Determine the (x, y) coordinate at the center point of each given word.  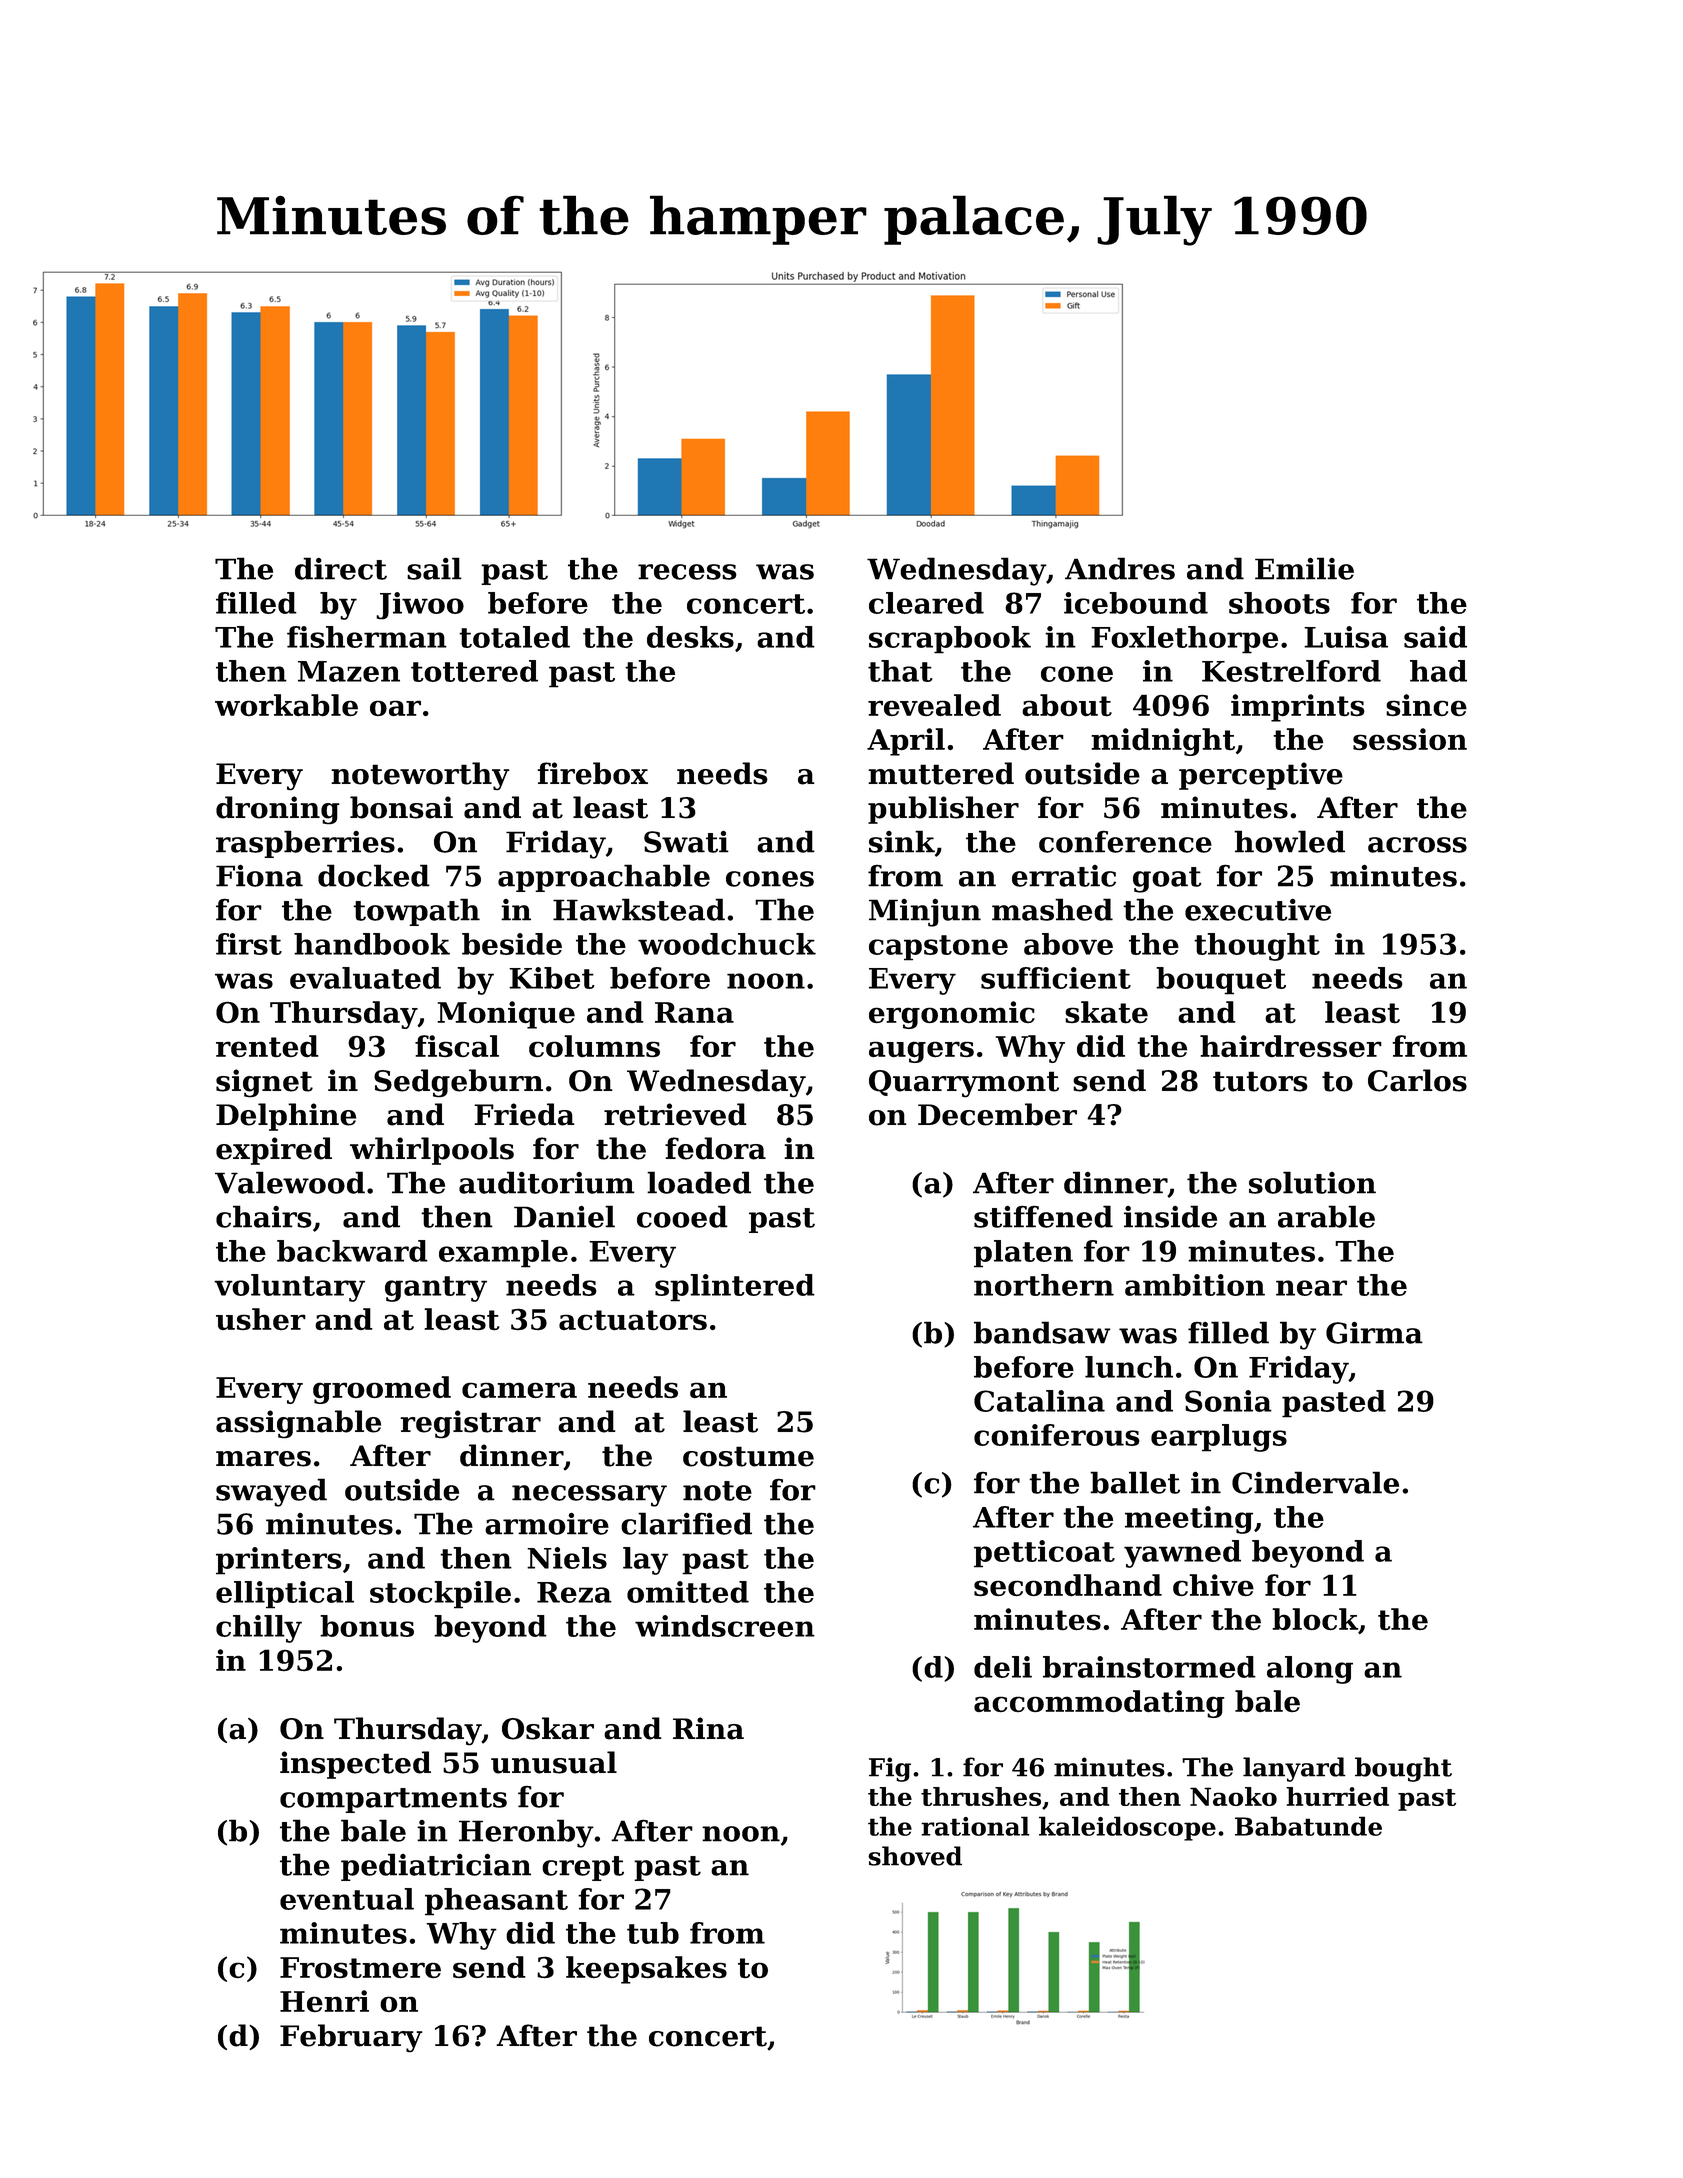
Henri (324, 2001)
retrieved (675, 1114)
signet (264, 1083)
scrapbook (950, 640)
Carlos (1417, 1080)
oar (395, 708)
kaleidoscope (1127, 1828)
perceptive (1261, 776)
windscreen (725, 1626)
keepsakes (646, 1970)
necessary (589, 1496)
